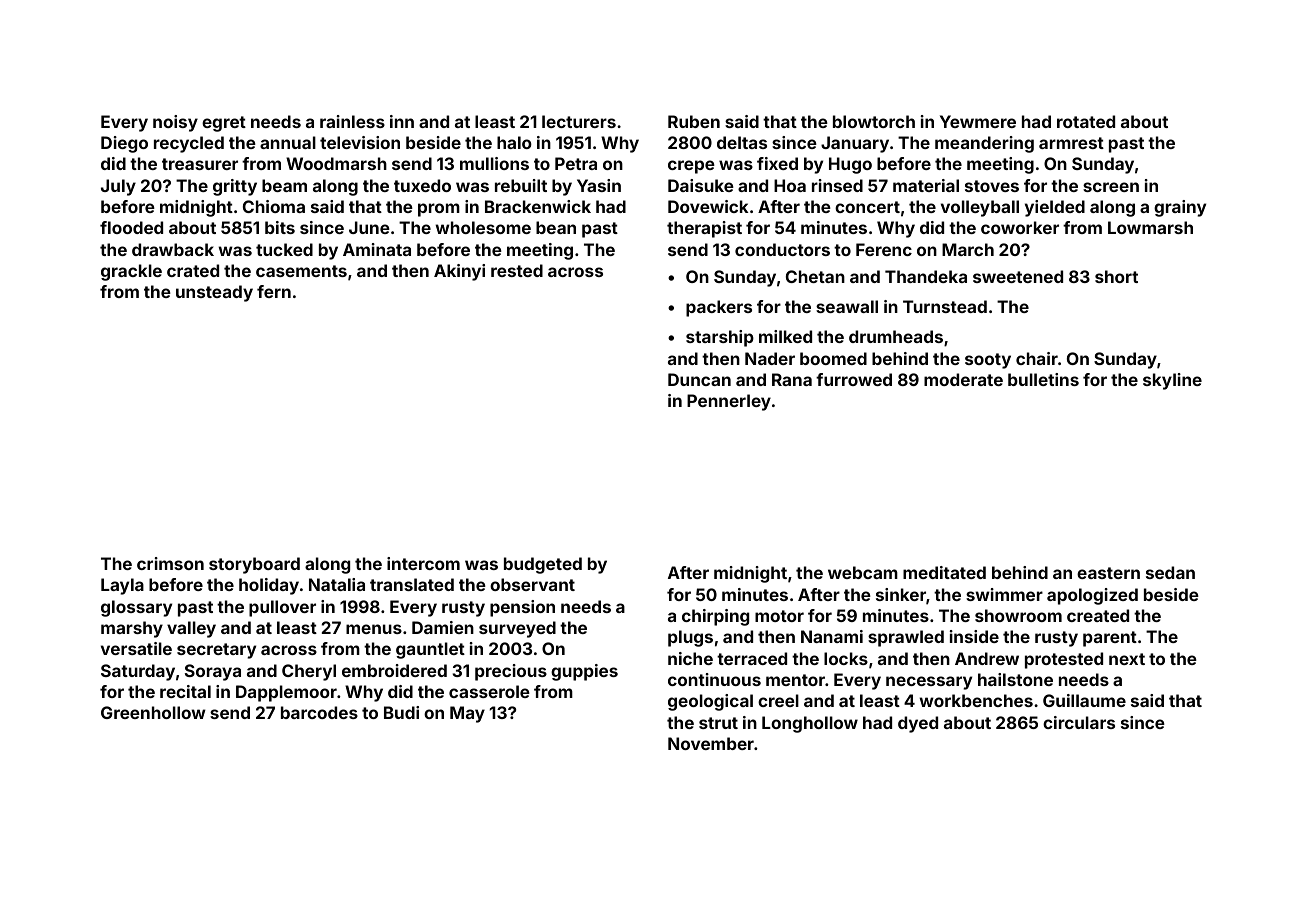 This screenshot has width=1308, height=924. Describe the element at coordinates (522, 608) in the screenshot. I see `pension` at that location.
